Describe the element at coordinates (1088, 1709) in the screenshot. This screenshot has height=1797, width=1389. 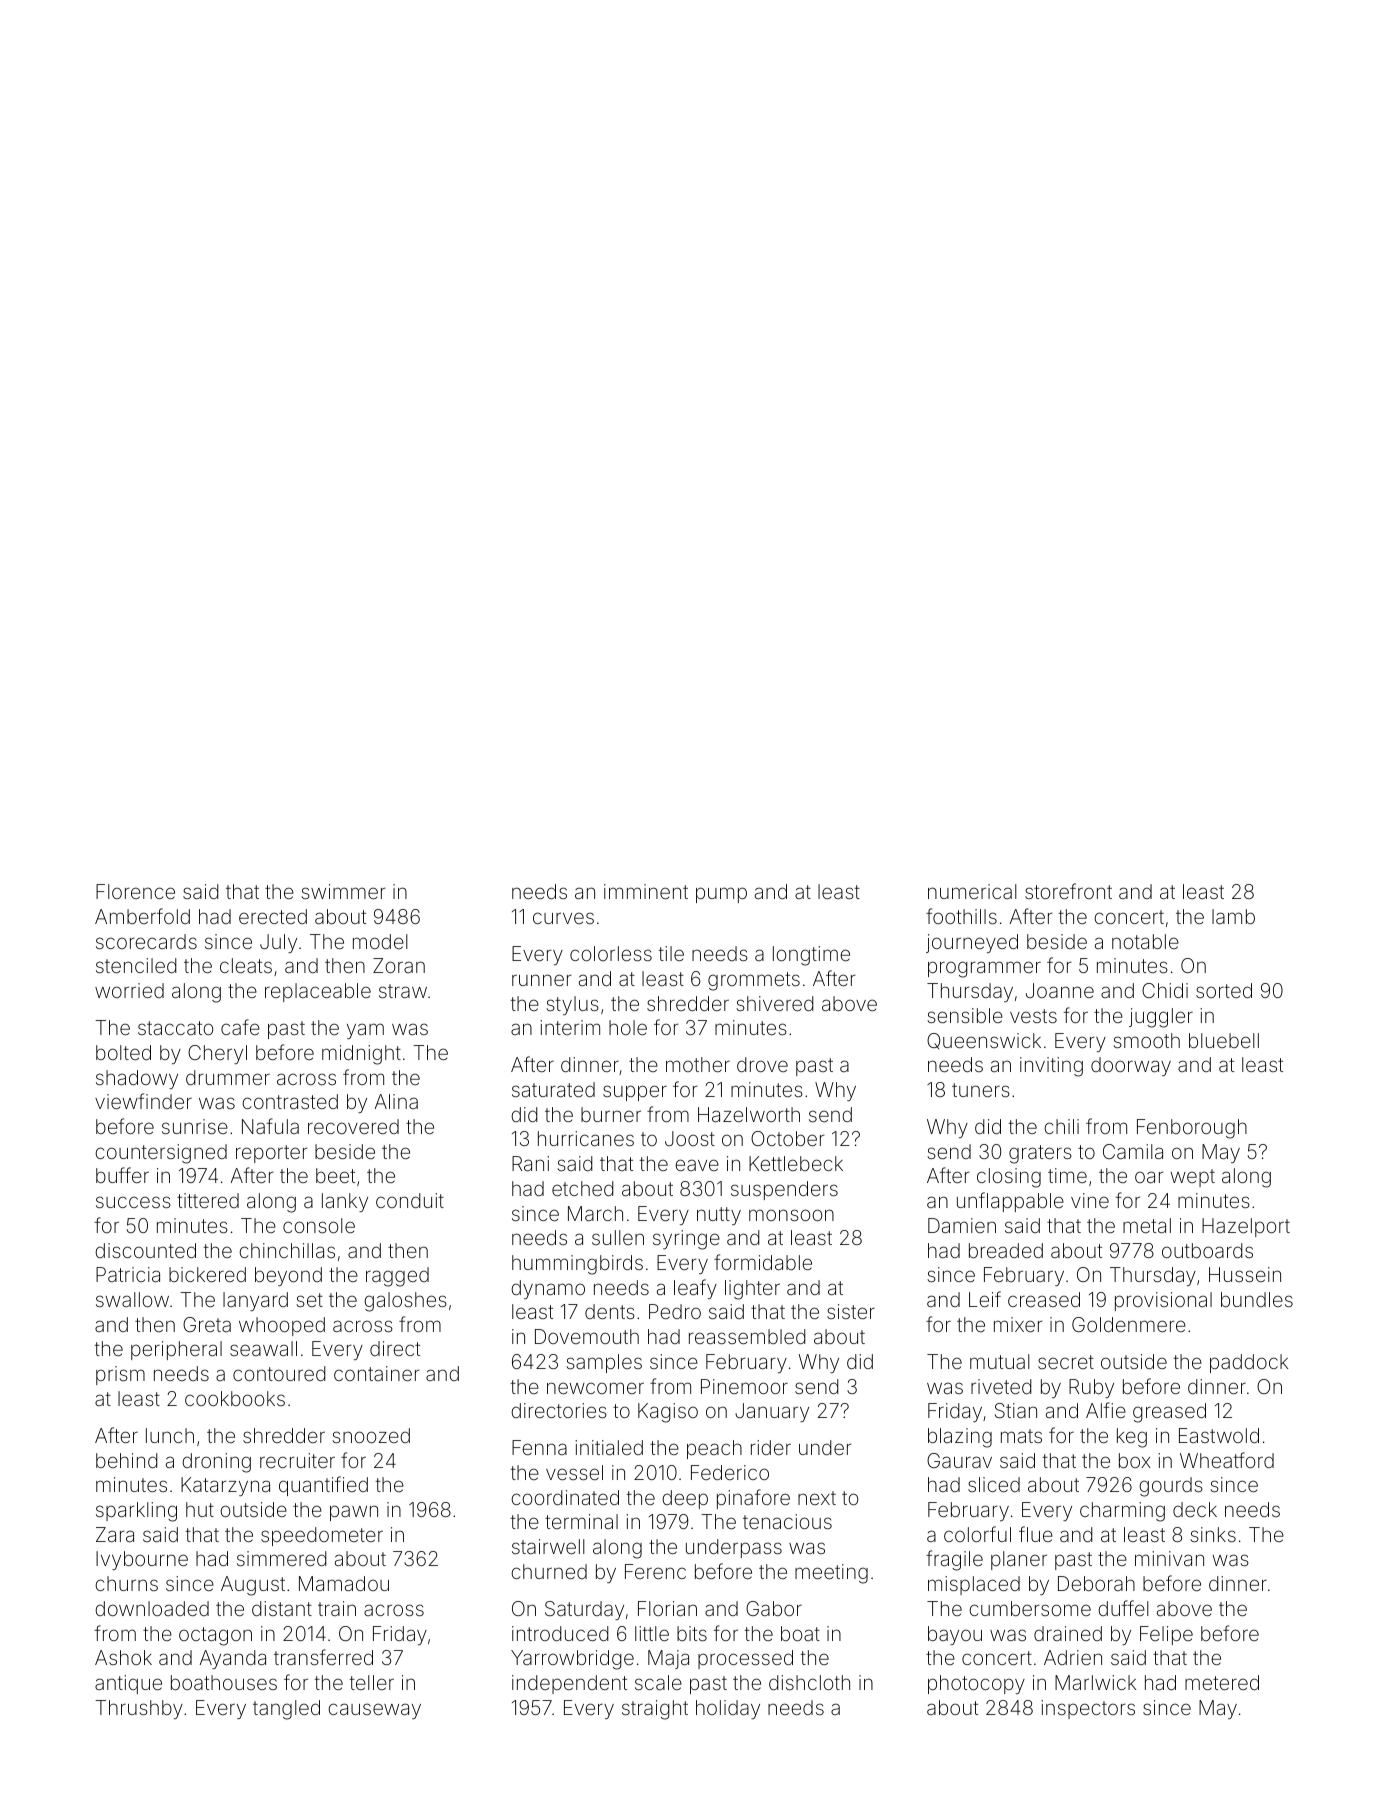
I see `inspectors` at that location.
